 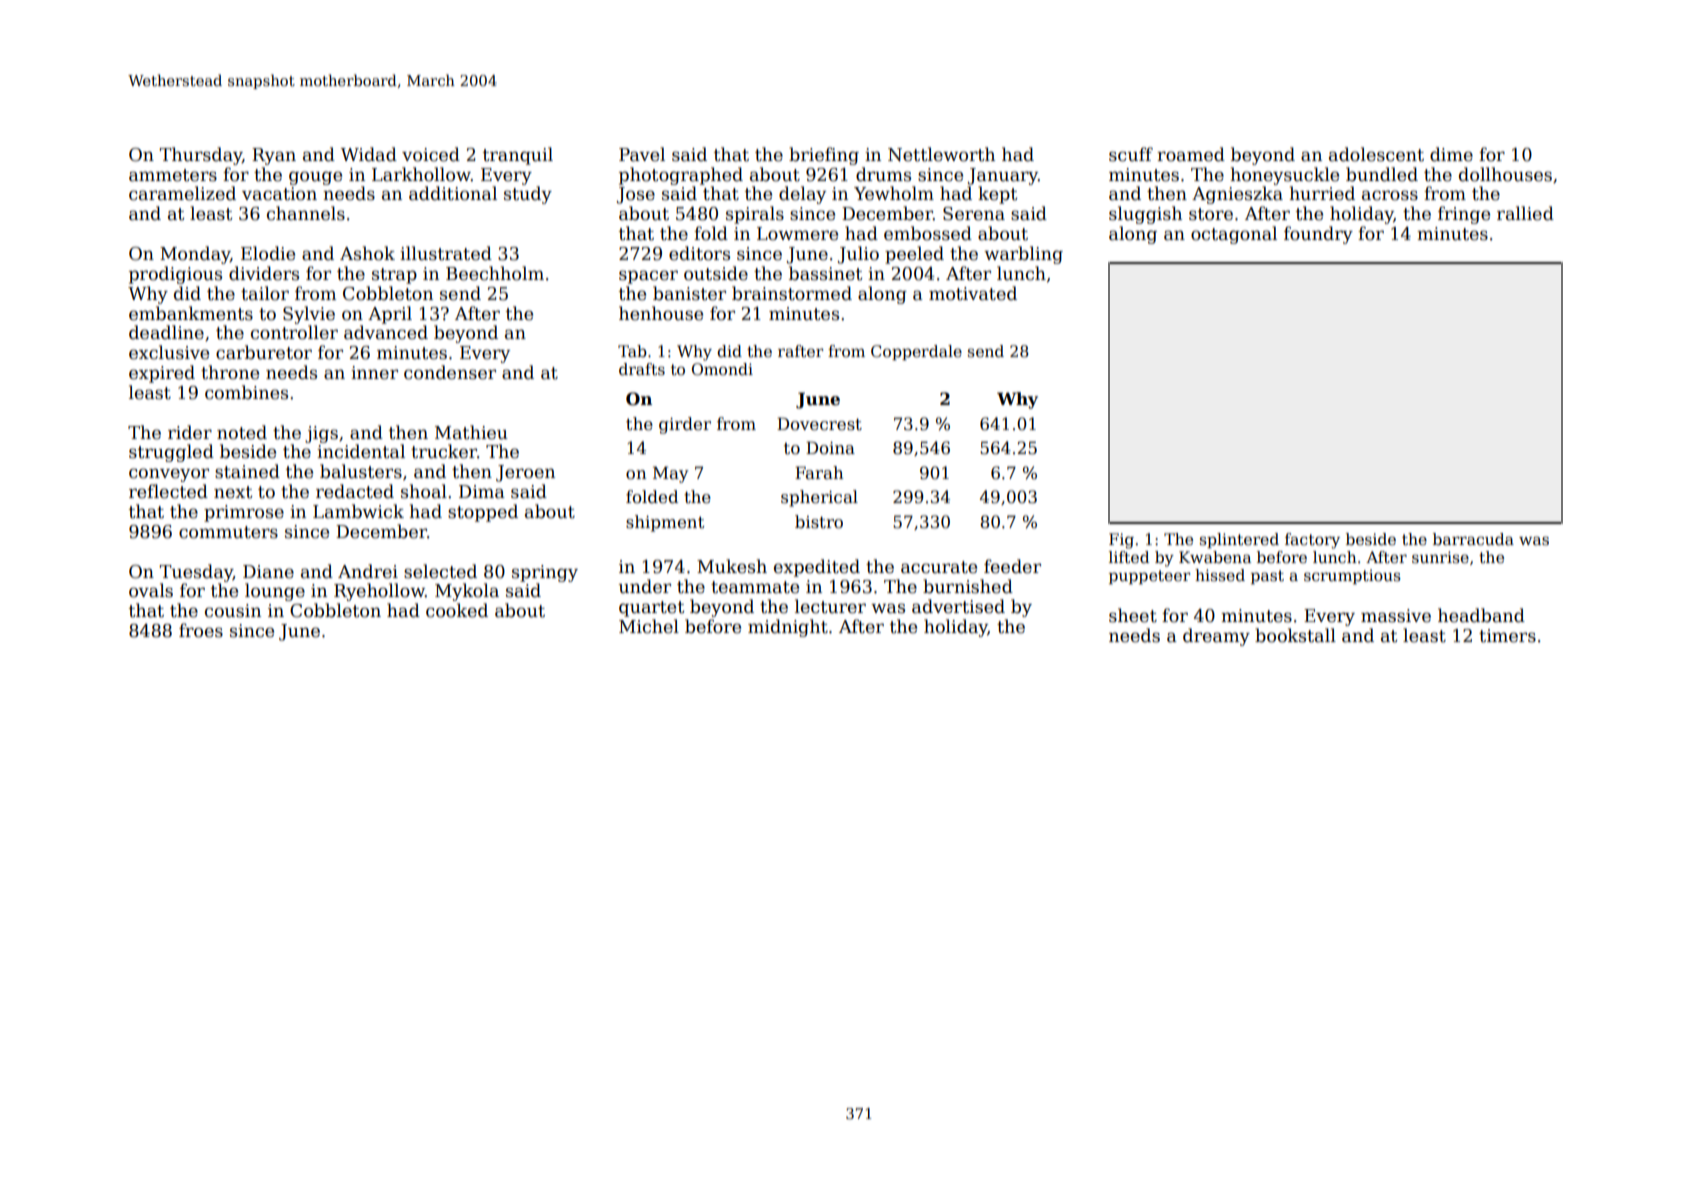 What do you see at coordinates (1121, 541) in the image?
I see `Fig` at bounding box center [1121, 541].
